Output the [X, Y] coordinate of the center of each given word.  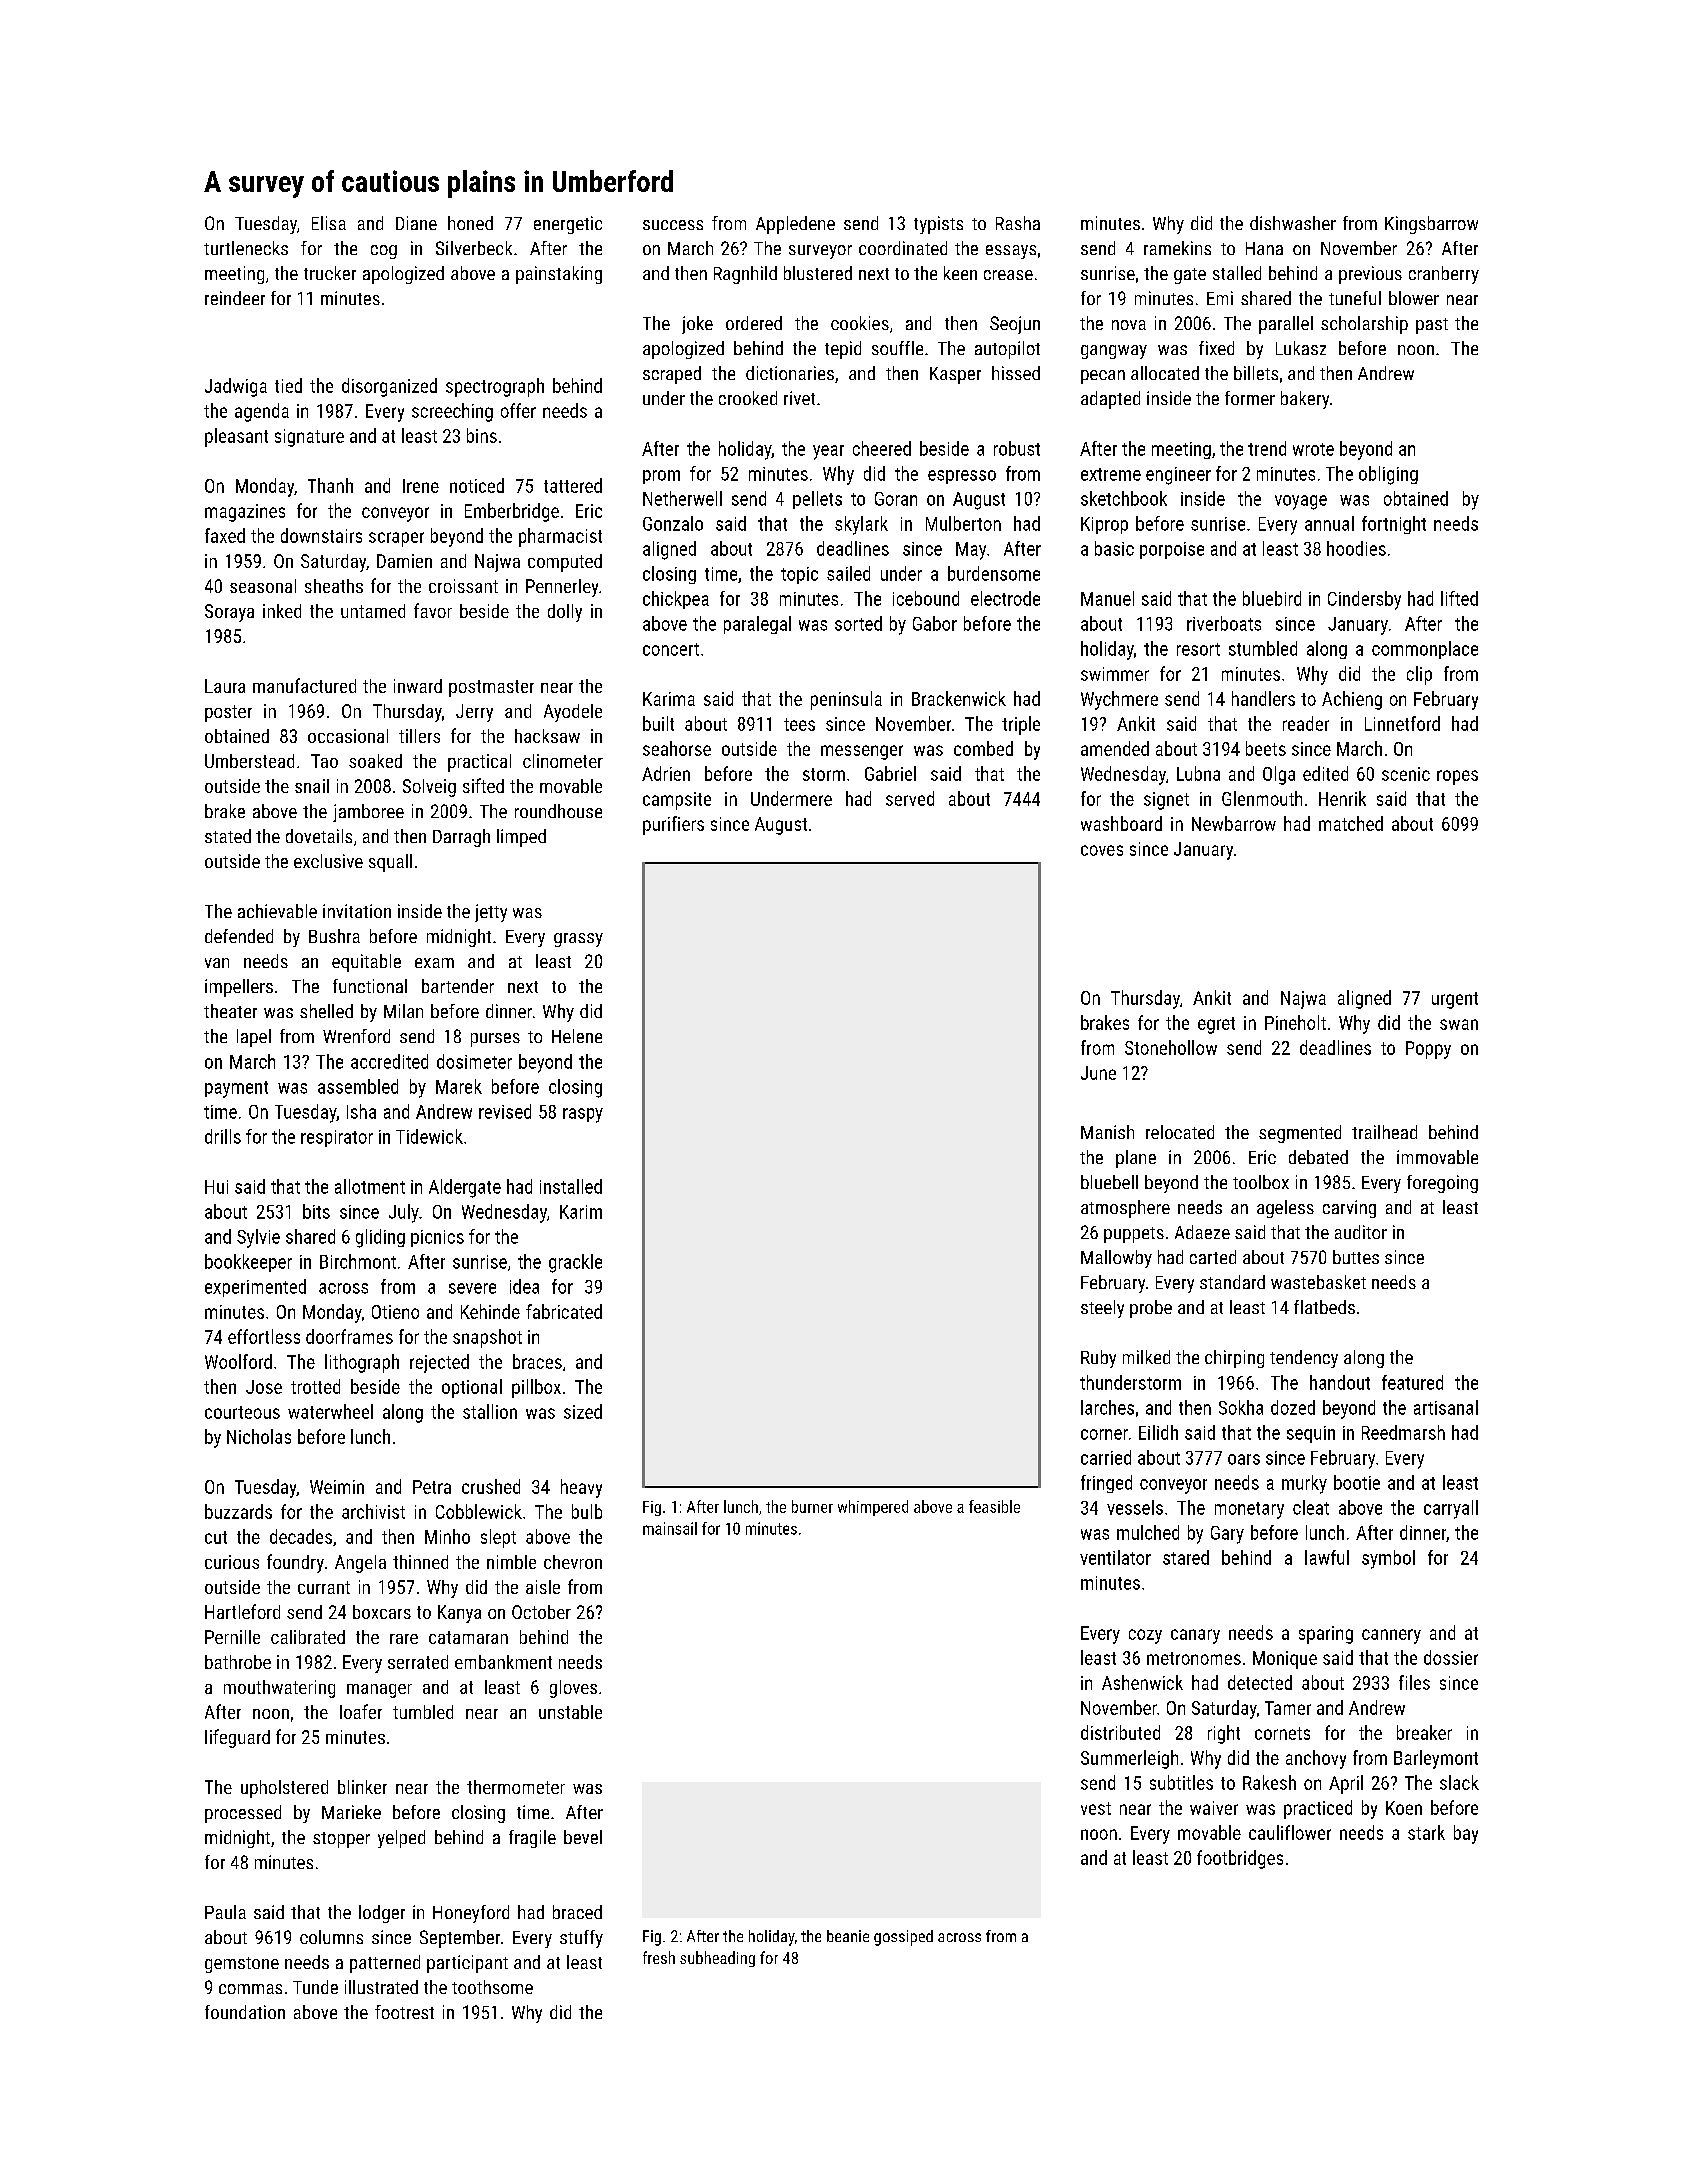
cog [384, 252]
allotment [370, 1186]
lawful [1327, 1557]
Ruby [1098, 1359]
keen [960, 273]
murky [1304, 1484]
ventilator [1115, 1557]
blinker [362, 1787]
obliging [1388, 475]
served [910, 798]
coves [1102, 850]
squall [390, 863]
